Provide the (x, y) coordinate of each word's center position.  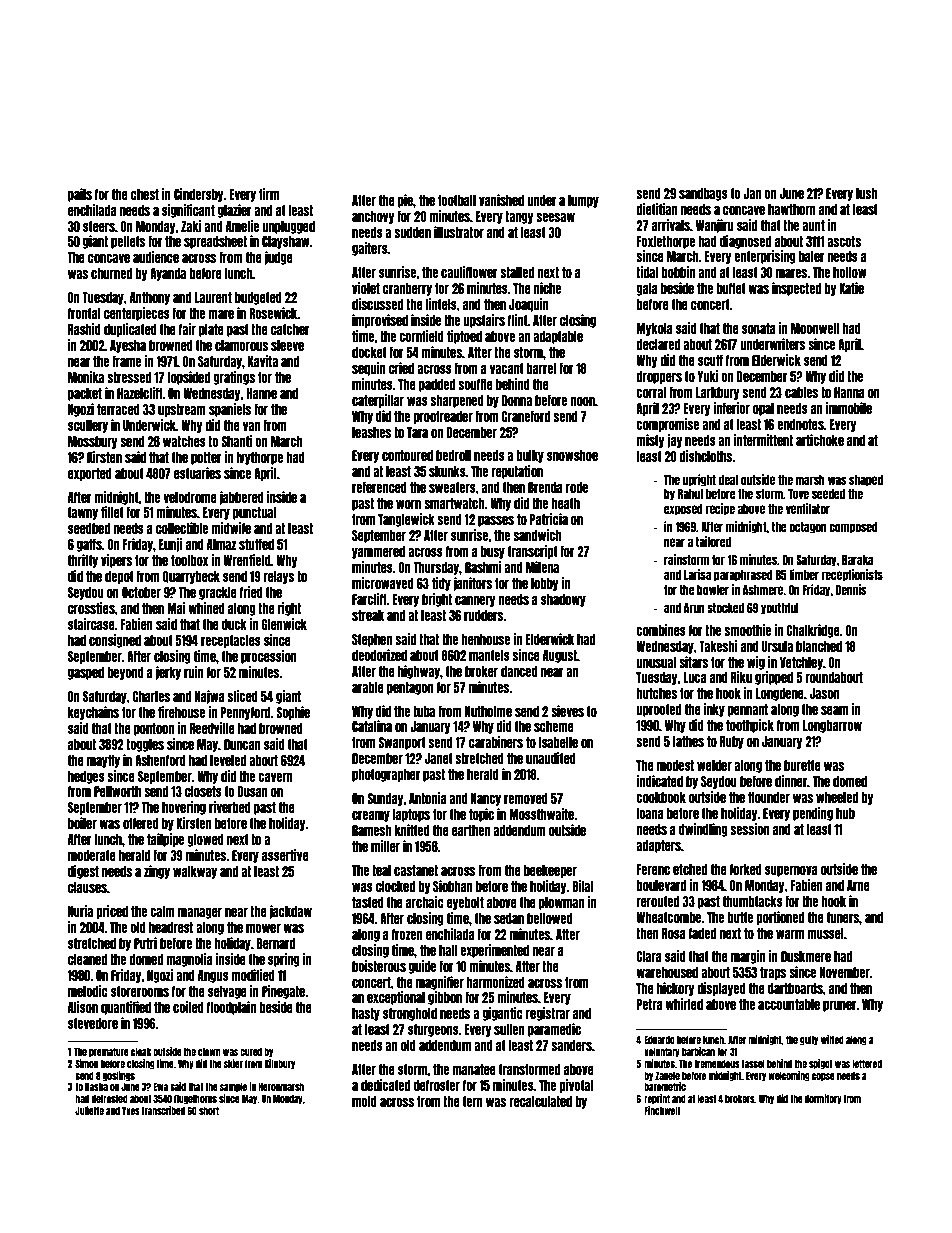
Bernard (276, 943)
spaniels (230, 410)
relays (278, 577)
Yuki (708, 376)
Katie (851, 288)
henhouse (485, 639)
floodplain (231, 1008)
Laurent (213, 297)
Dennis (851, 589)
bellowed (550, 918)
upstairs (484, 321)
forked (746, 869)
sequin (368, 369)
